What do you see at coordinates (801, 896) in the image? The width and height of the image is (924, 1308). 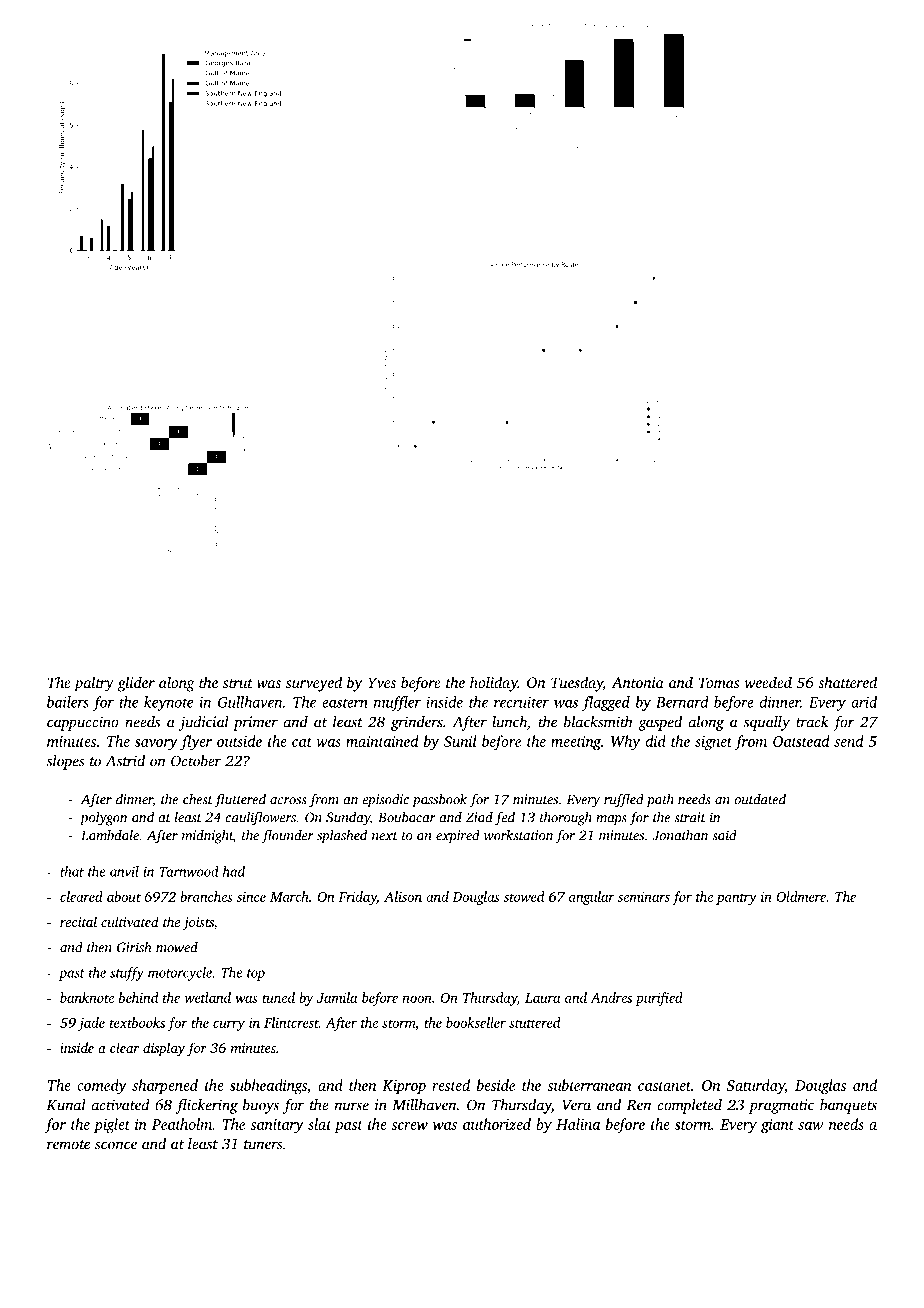 I see `Oldmere` at bounding box center [801, 896].
